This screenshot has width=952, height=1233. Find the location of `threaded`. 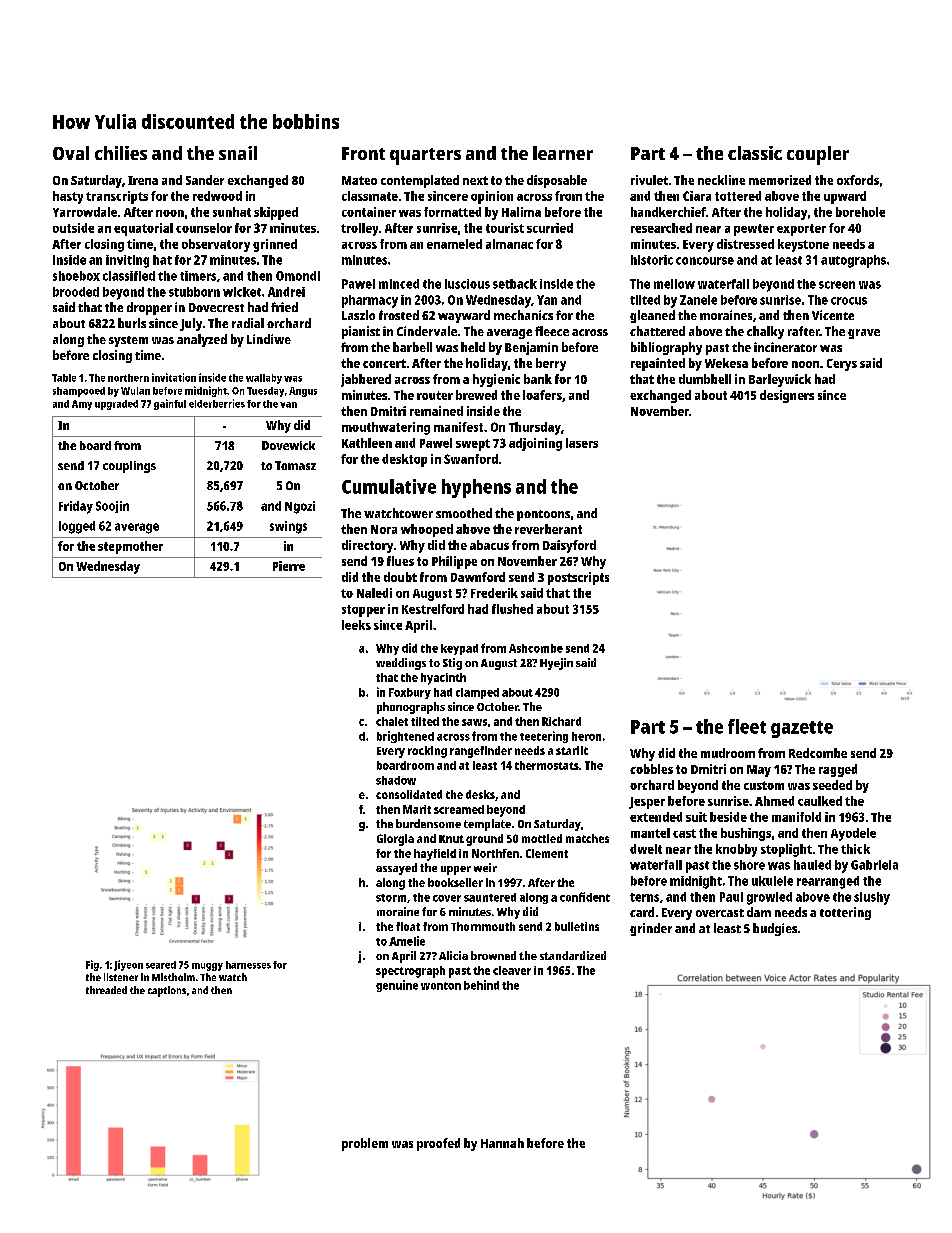

threaded is located at coordinates (106, 990).
